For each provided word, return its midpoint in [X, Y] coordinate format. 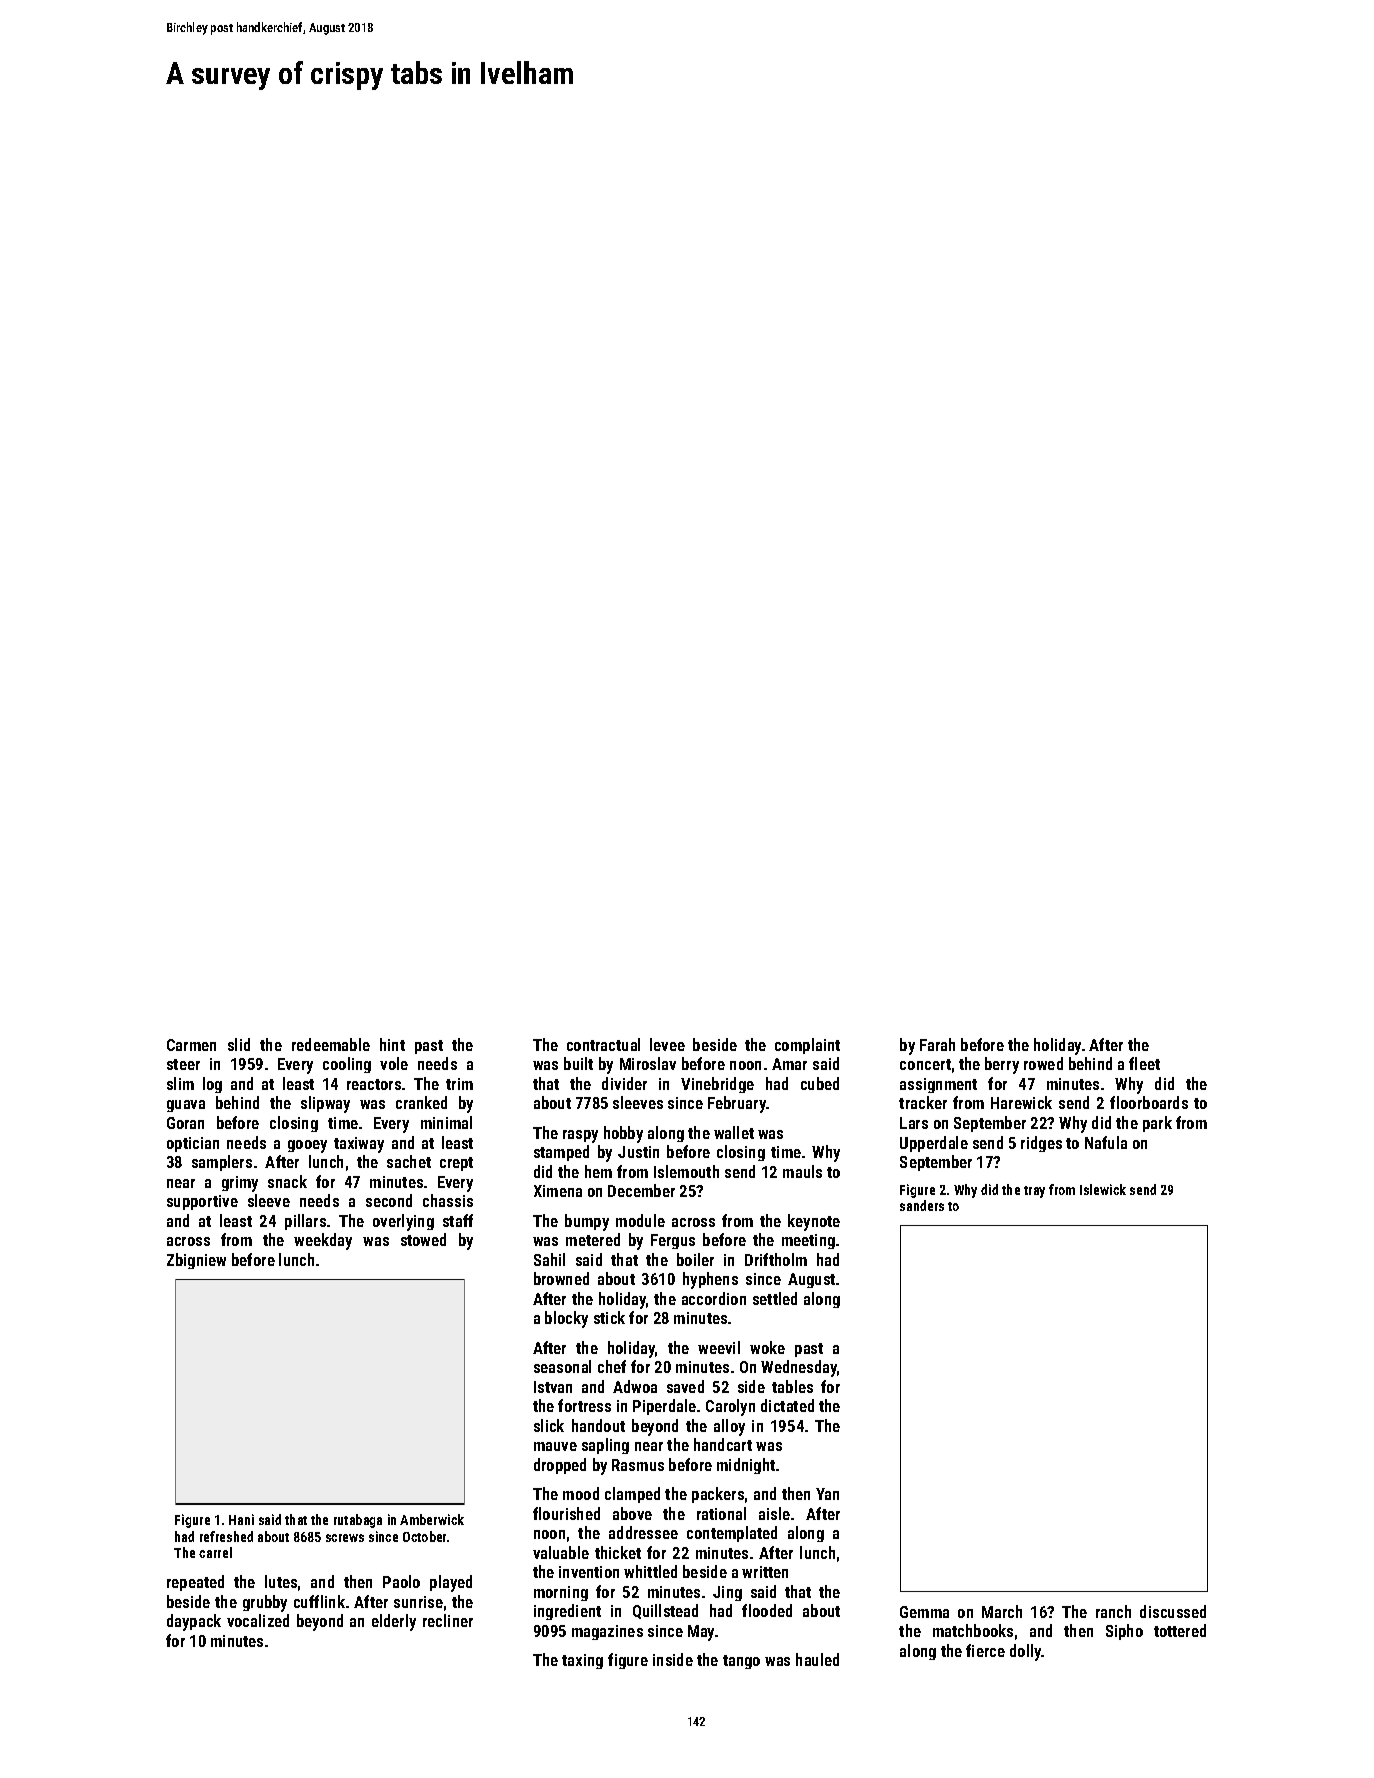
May [701, 1633]
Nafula [1106, 1142]
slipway [325, 1104]
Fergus [673, 1241]
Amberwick [432, 1519]
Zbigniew [196, 1261]
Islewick [1103, 1189]
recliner [448, 1620]
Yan [827, 1494]
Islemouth [686, 1171]
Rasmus [638, 1465]
